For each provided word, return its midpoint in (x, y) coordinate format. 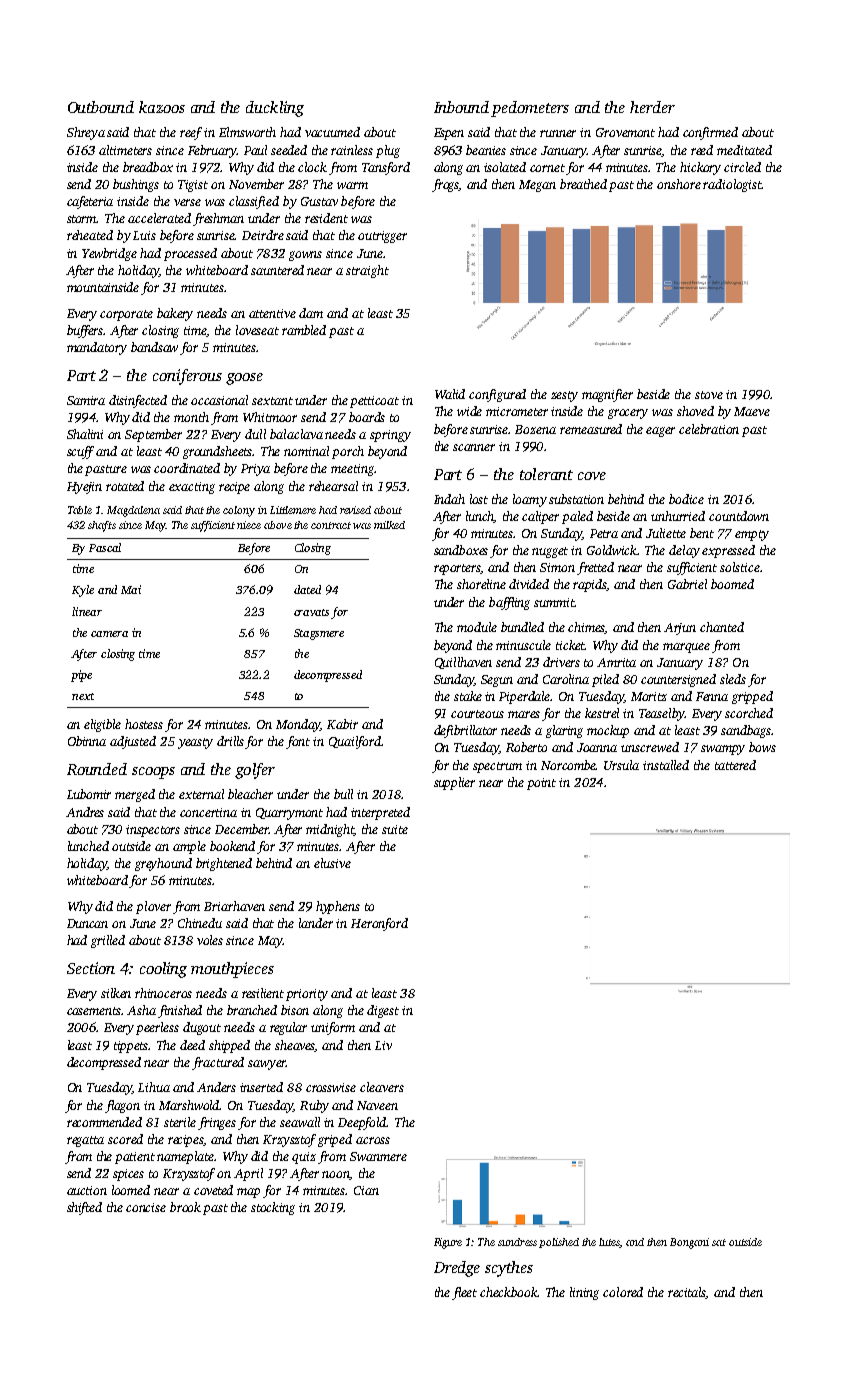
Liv (383, 1045)
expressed (728, 551)
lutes (609, 1243)
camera (109, 634)
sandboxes (461, 550)
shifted (84, 1208)
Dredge (457, 1269)
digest (383, 1011)
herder (652, 107)
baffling (509, 603)
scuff (80, 452)
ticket (570, 645)
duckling (275, 109)
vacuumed (332, 132)
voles (210, 940)
